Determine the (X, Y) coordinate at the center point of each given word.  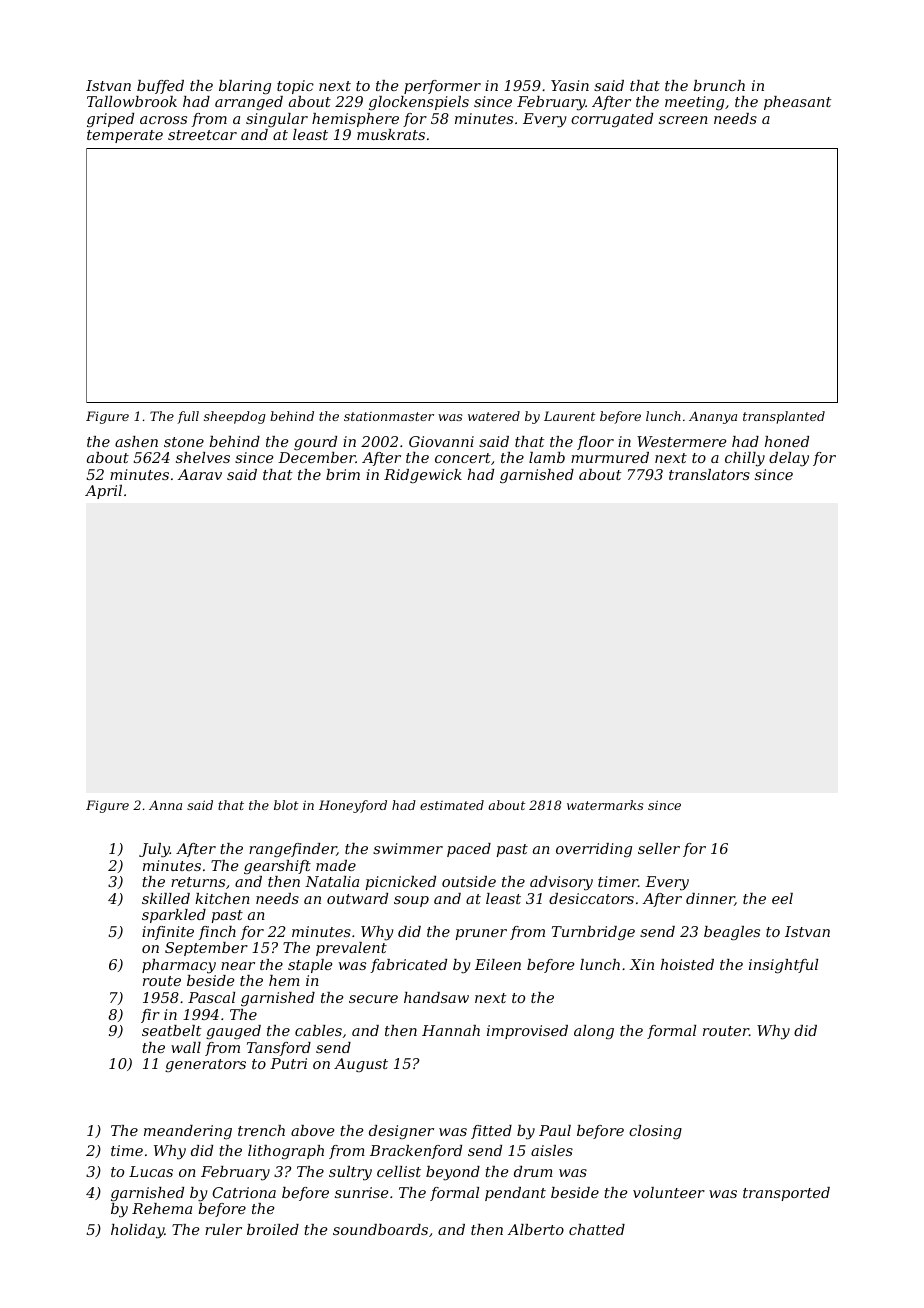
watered (494, 416)
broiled (273, 1229)
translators (709, 474)
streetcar (202, 135)
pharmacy (179, 966)
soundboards (380, 1229)
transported (786, 1194)
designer (401, 1132)
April (103, 492)
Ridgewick (423, 476)
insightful (783, 966)
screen (683, 120)
